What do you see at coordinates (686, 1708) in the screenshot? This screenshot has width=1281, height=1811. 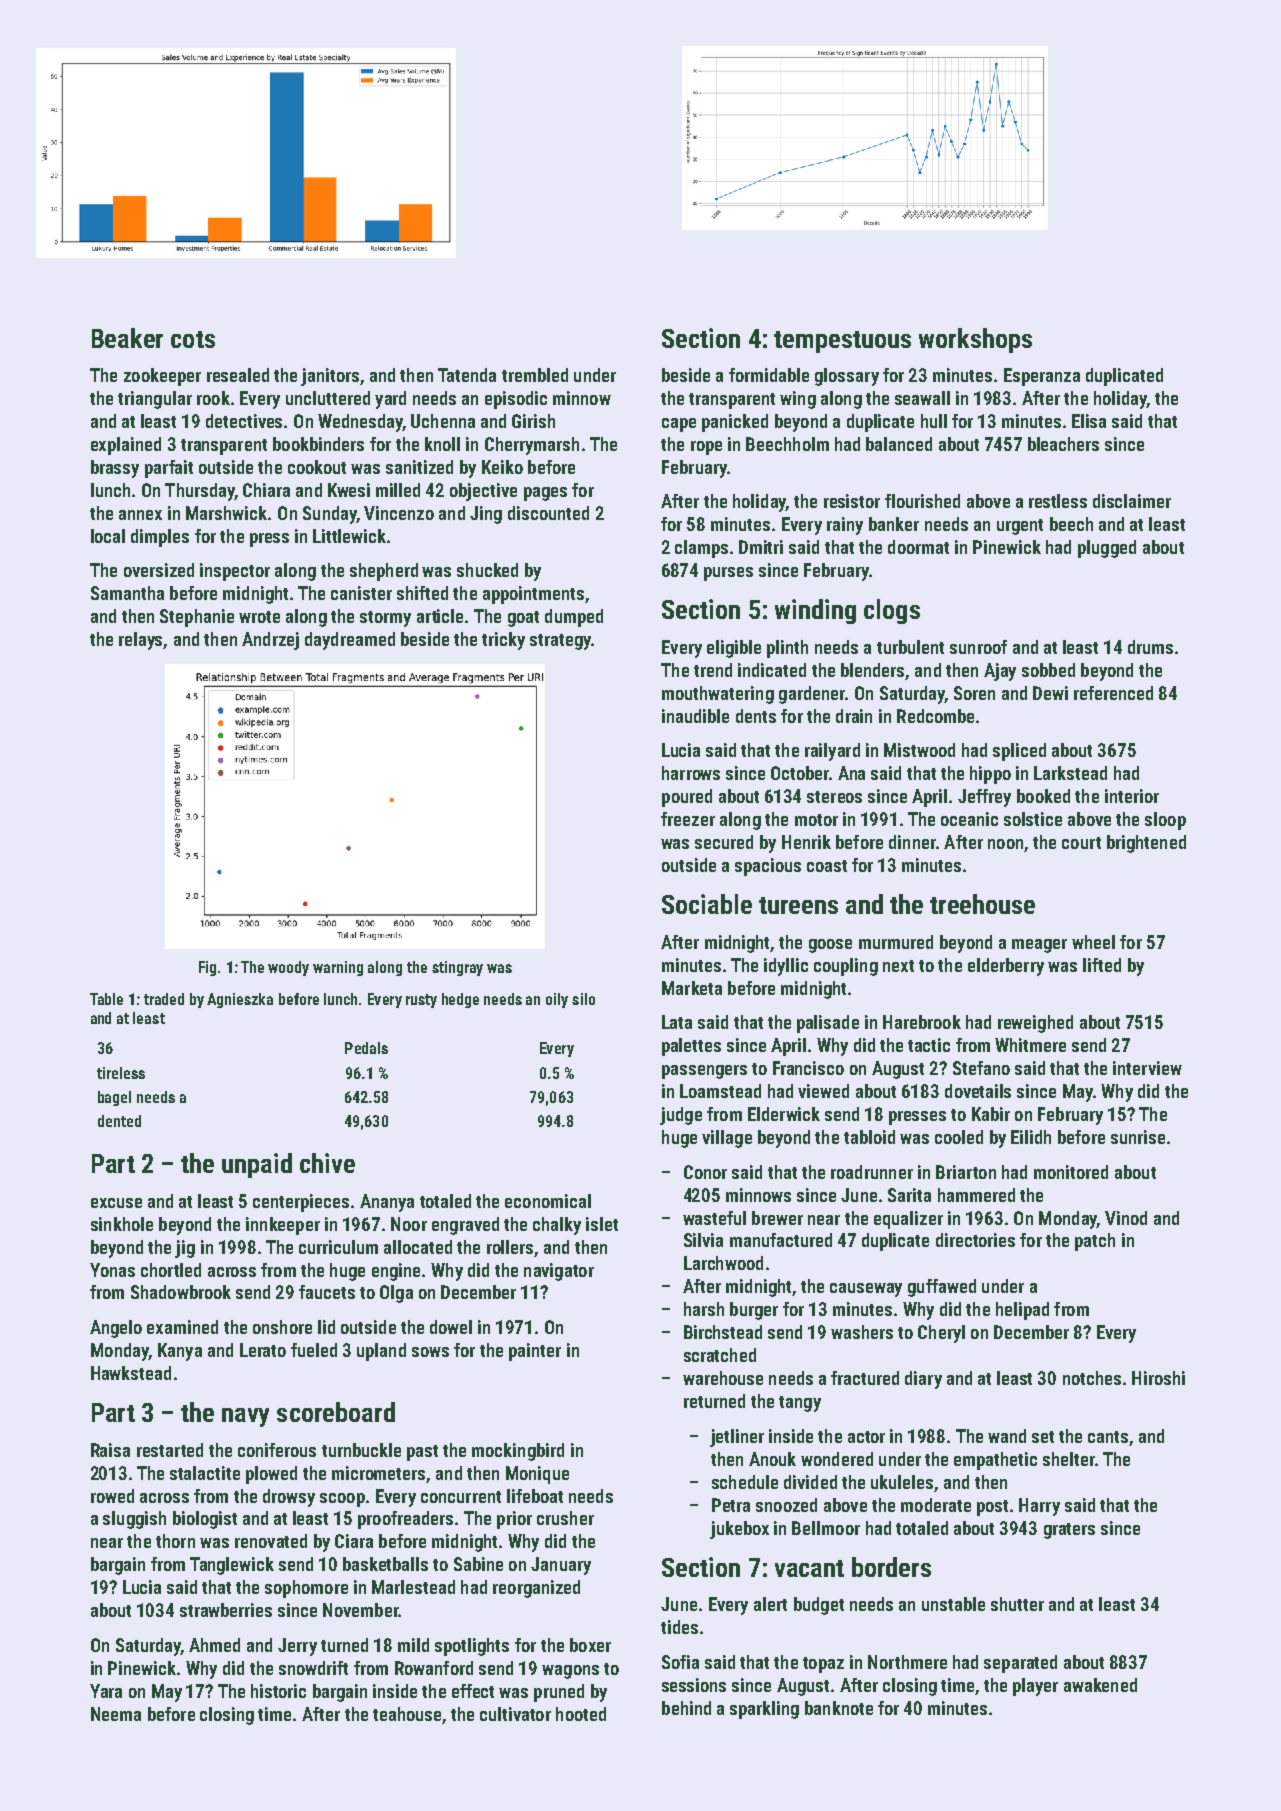 I see `behind` at bounding box center [686, 1708].
